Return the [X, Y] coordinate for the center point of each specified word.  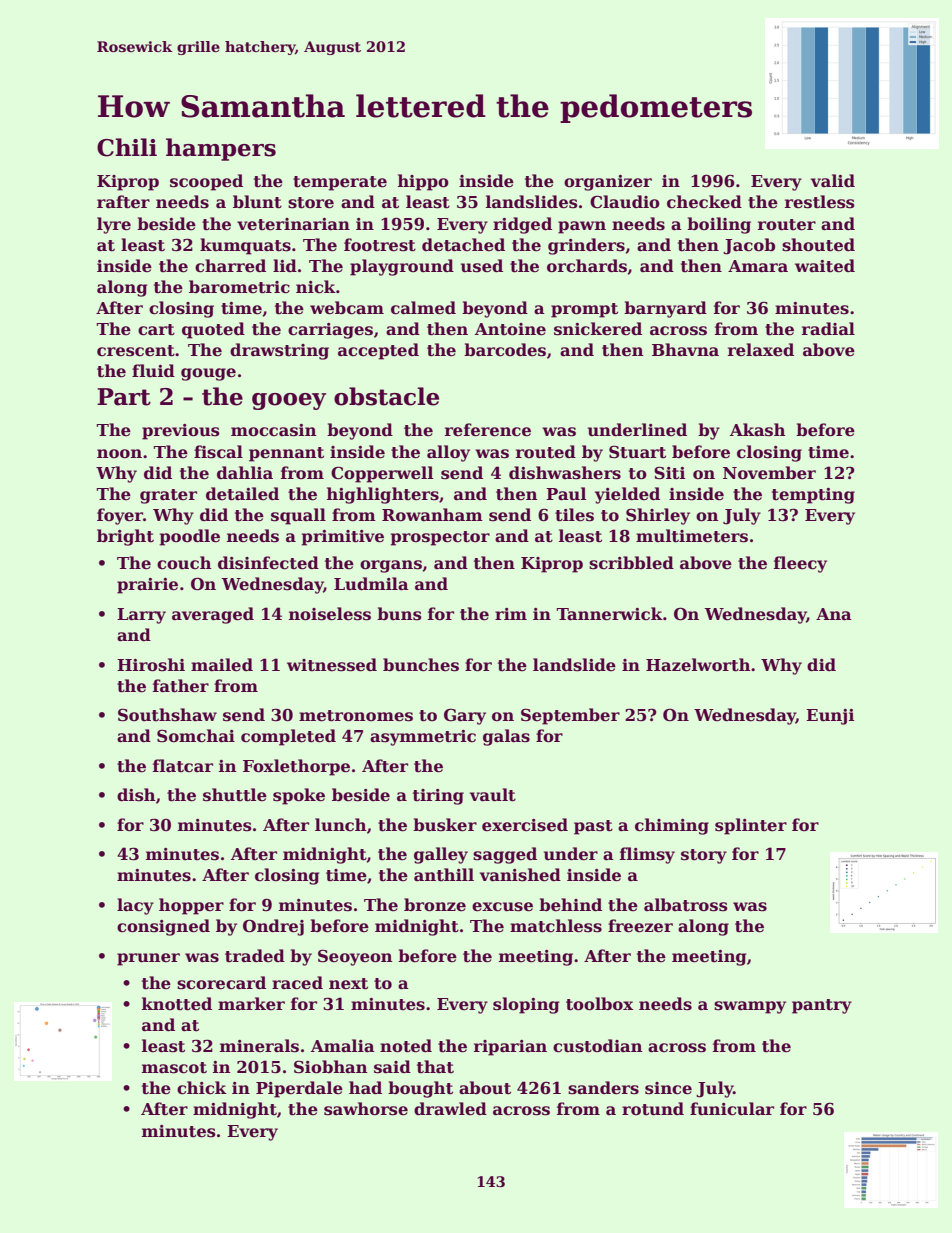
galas [506, 737]
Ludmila [371, 584]
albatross [686, 905]
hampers [221, 149]
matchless [556, 926]
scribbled [631, 563]
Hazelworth [698, 665]
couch [184, 563]
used [482, 266]
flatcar [183, 766]
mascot [174, 1068]
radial [828, 328]
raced [297, 983]
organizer [608, 183]
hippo [423, 182]
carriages [330, 331]
